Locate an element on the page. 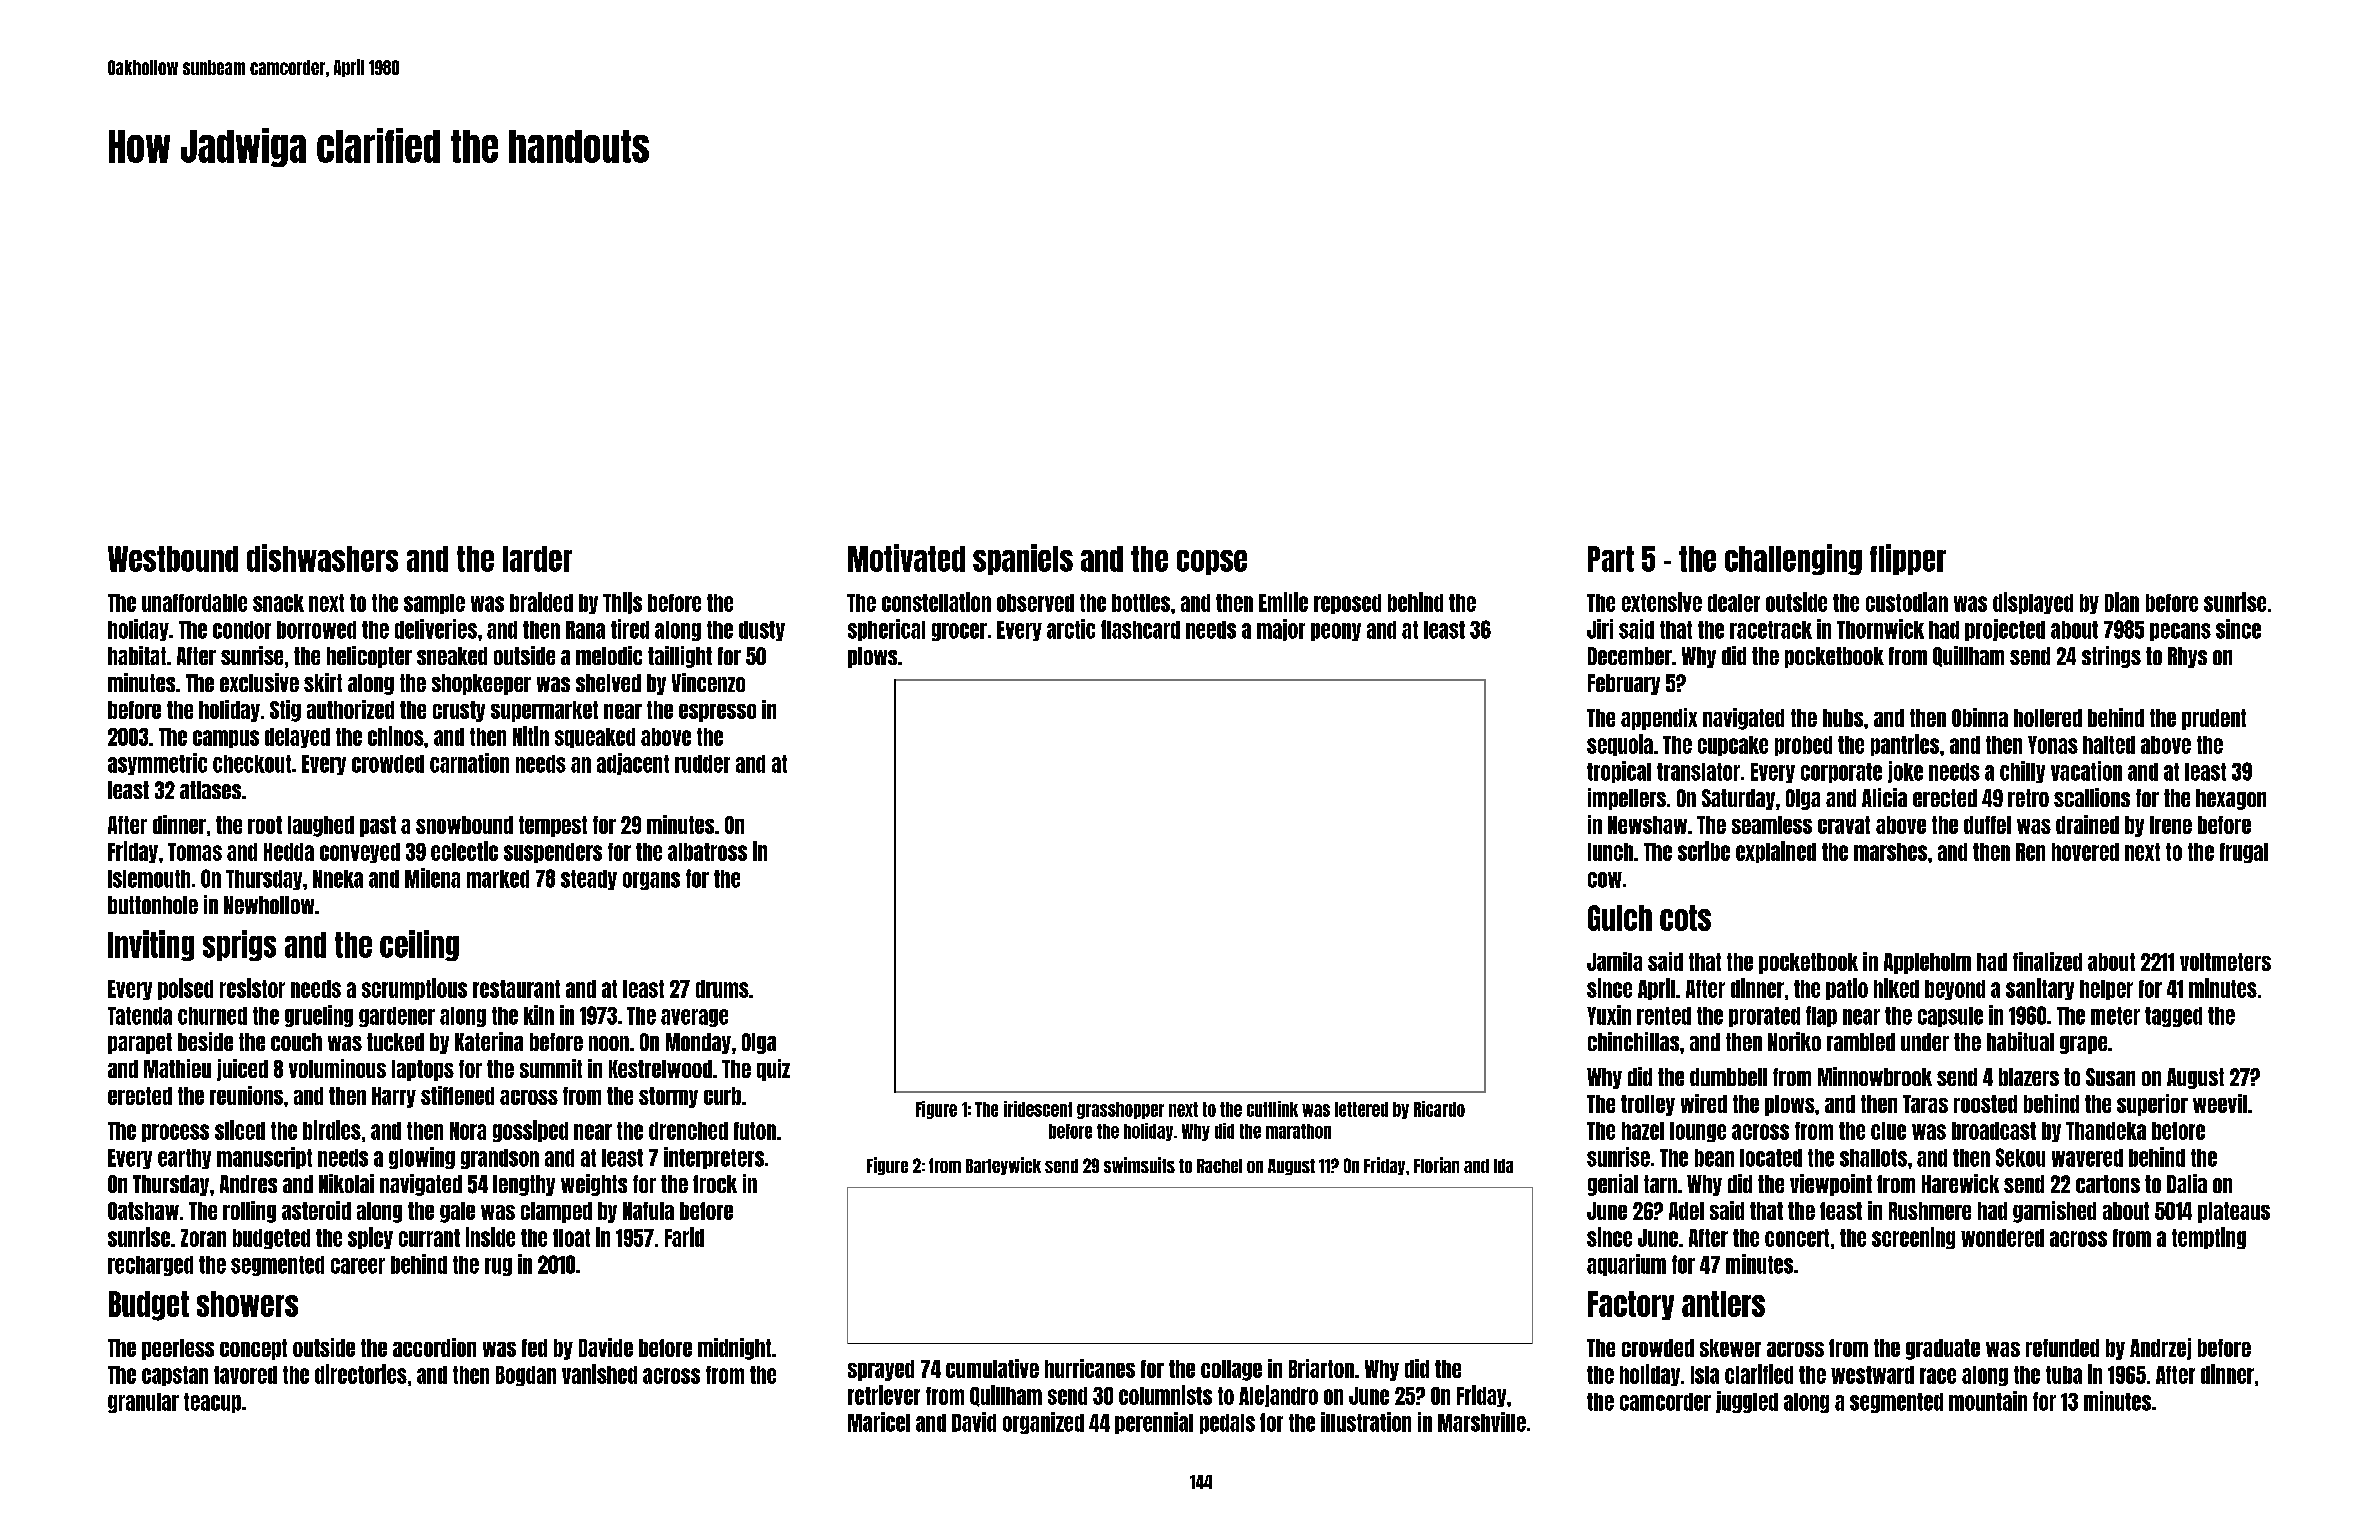 The height and width of the document is (1540, 2380). aquarium is located at coordinates (1626, 1265).
